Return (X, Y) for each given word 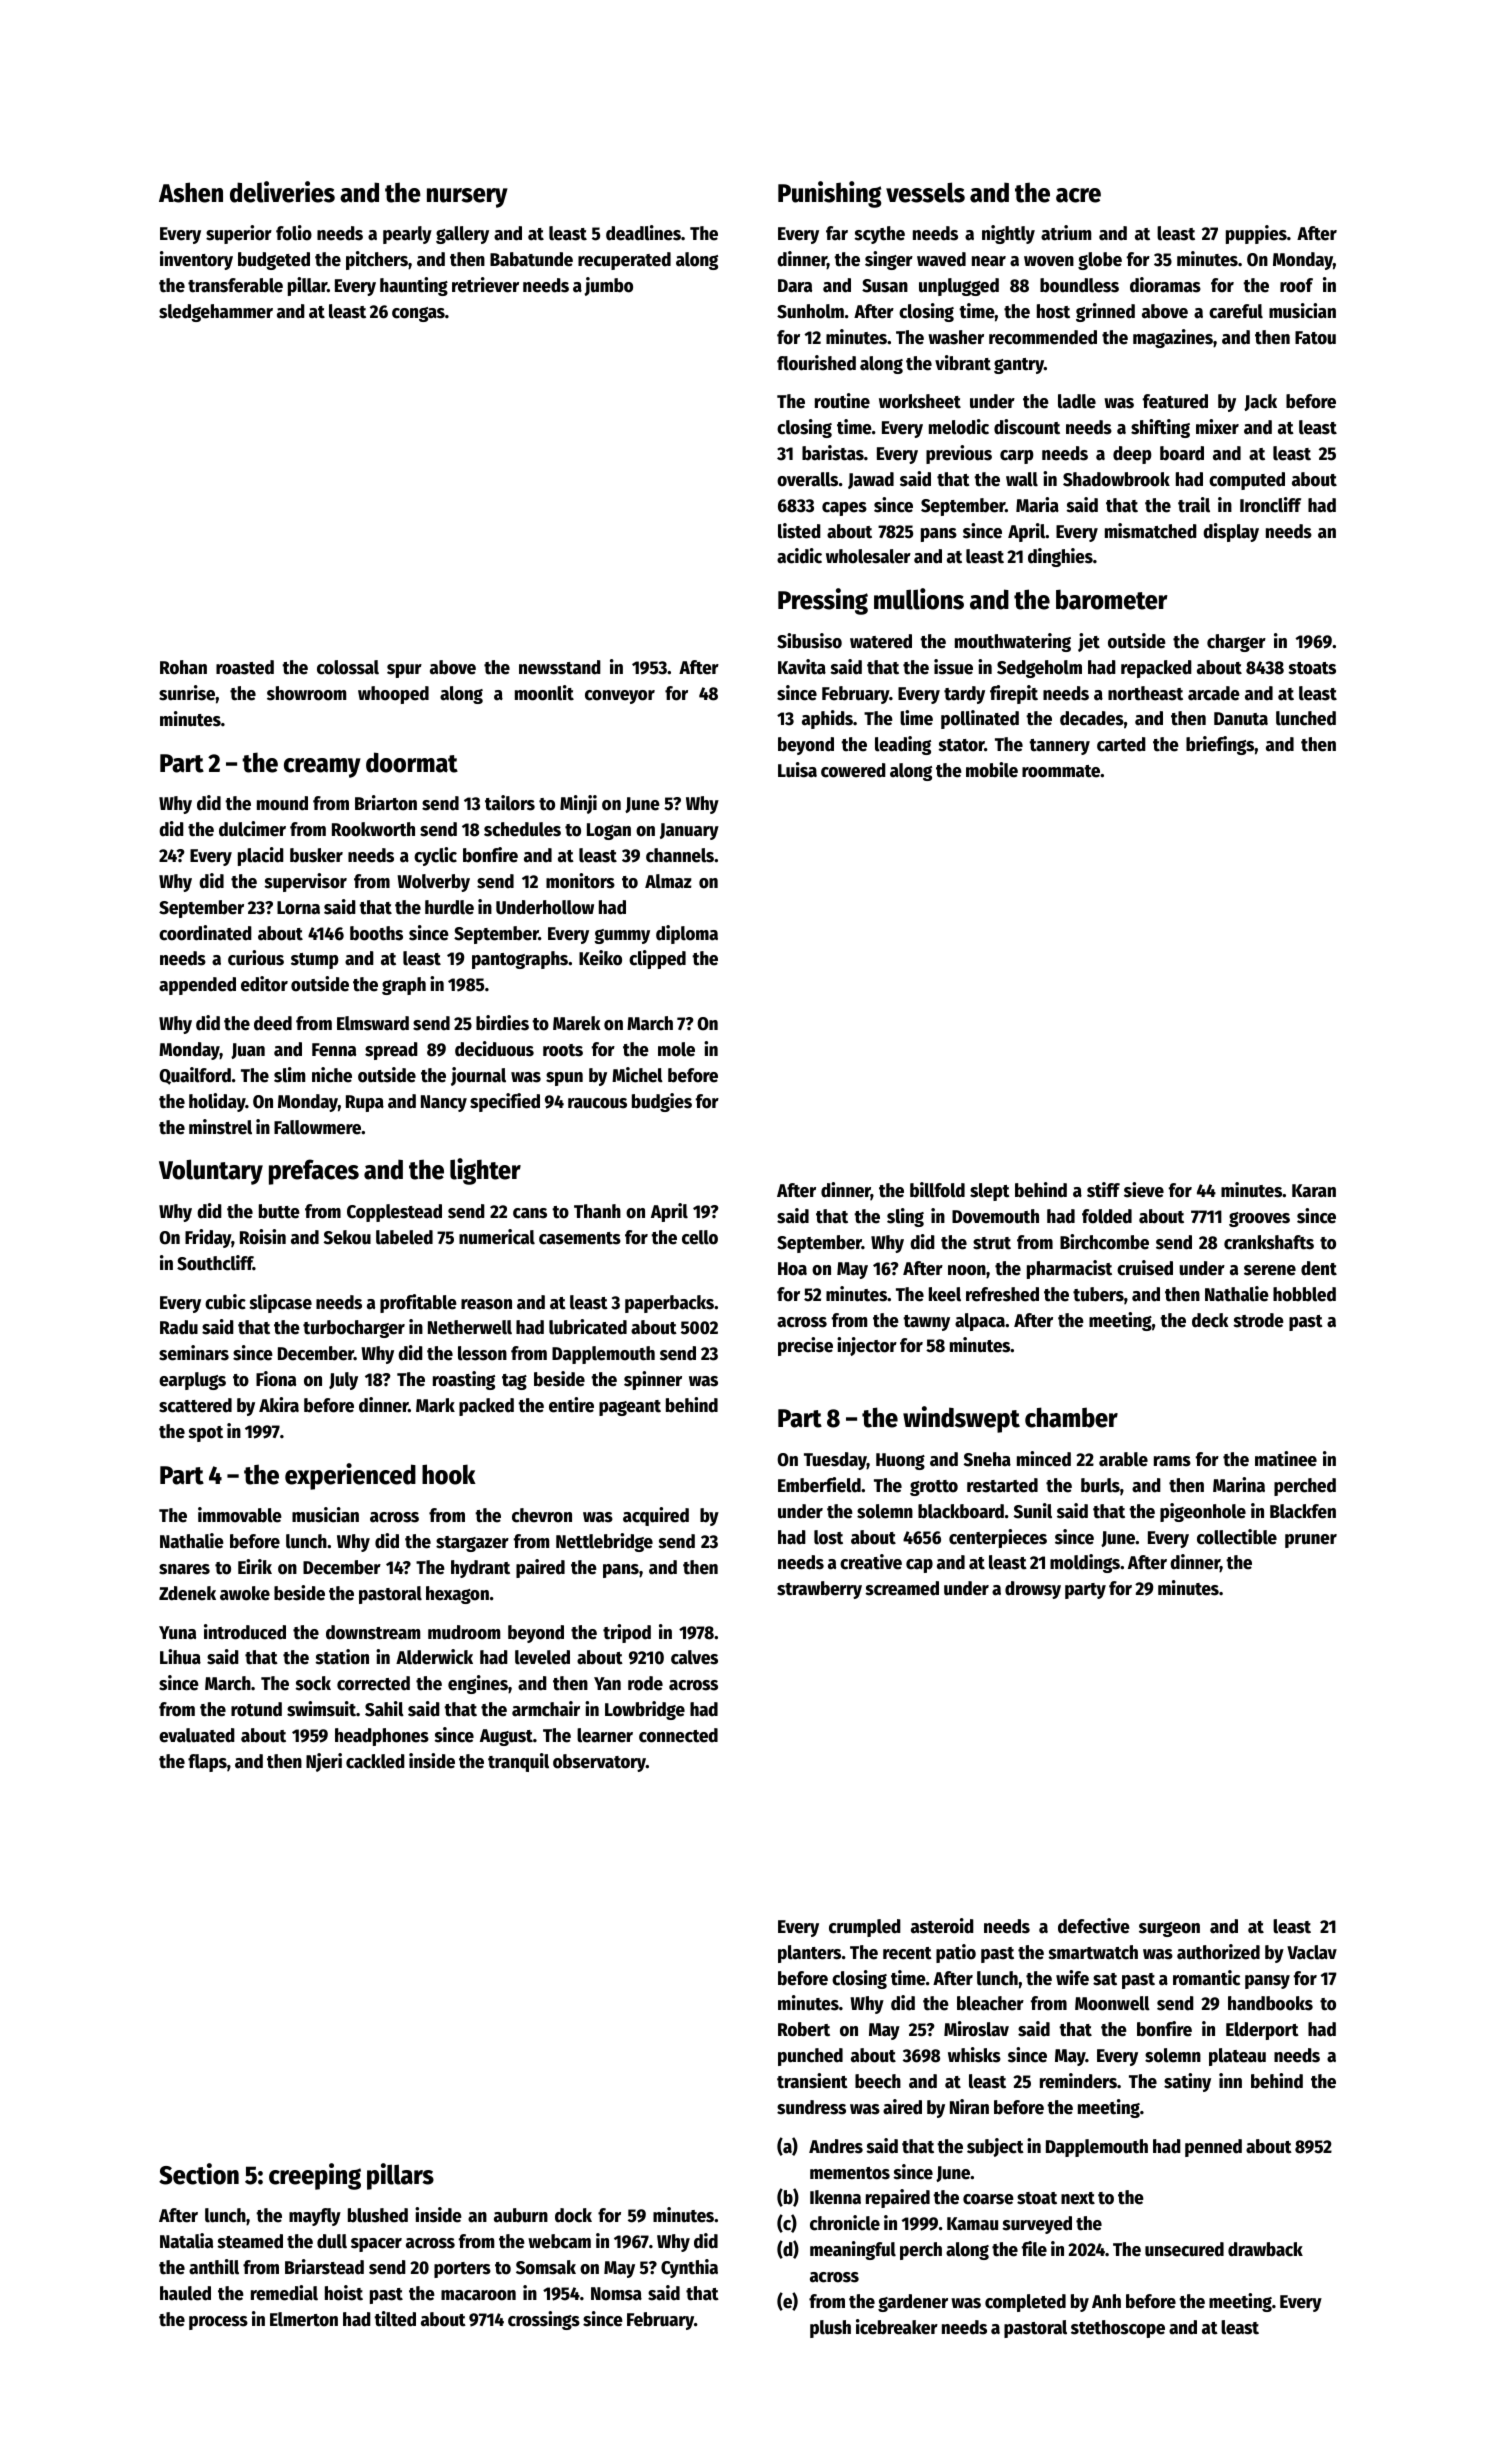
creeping (315, 2176)
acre (1078, 195)
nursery (467, 198)
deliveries (282, 192)
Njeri (324, 1762)
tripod (627, 1633)
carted (1121, 744)
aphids (827, 719)
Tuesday (835, 1461)
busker (316, 855)
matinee (1286, 1459)
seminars (194, 1353)
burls (1100, 1485)
